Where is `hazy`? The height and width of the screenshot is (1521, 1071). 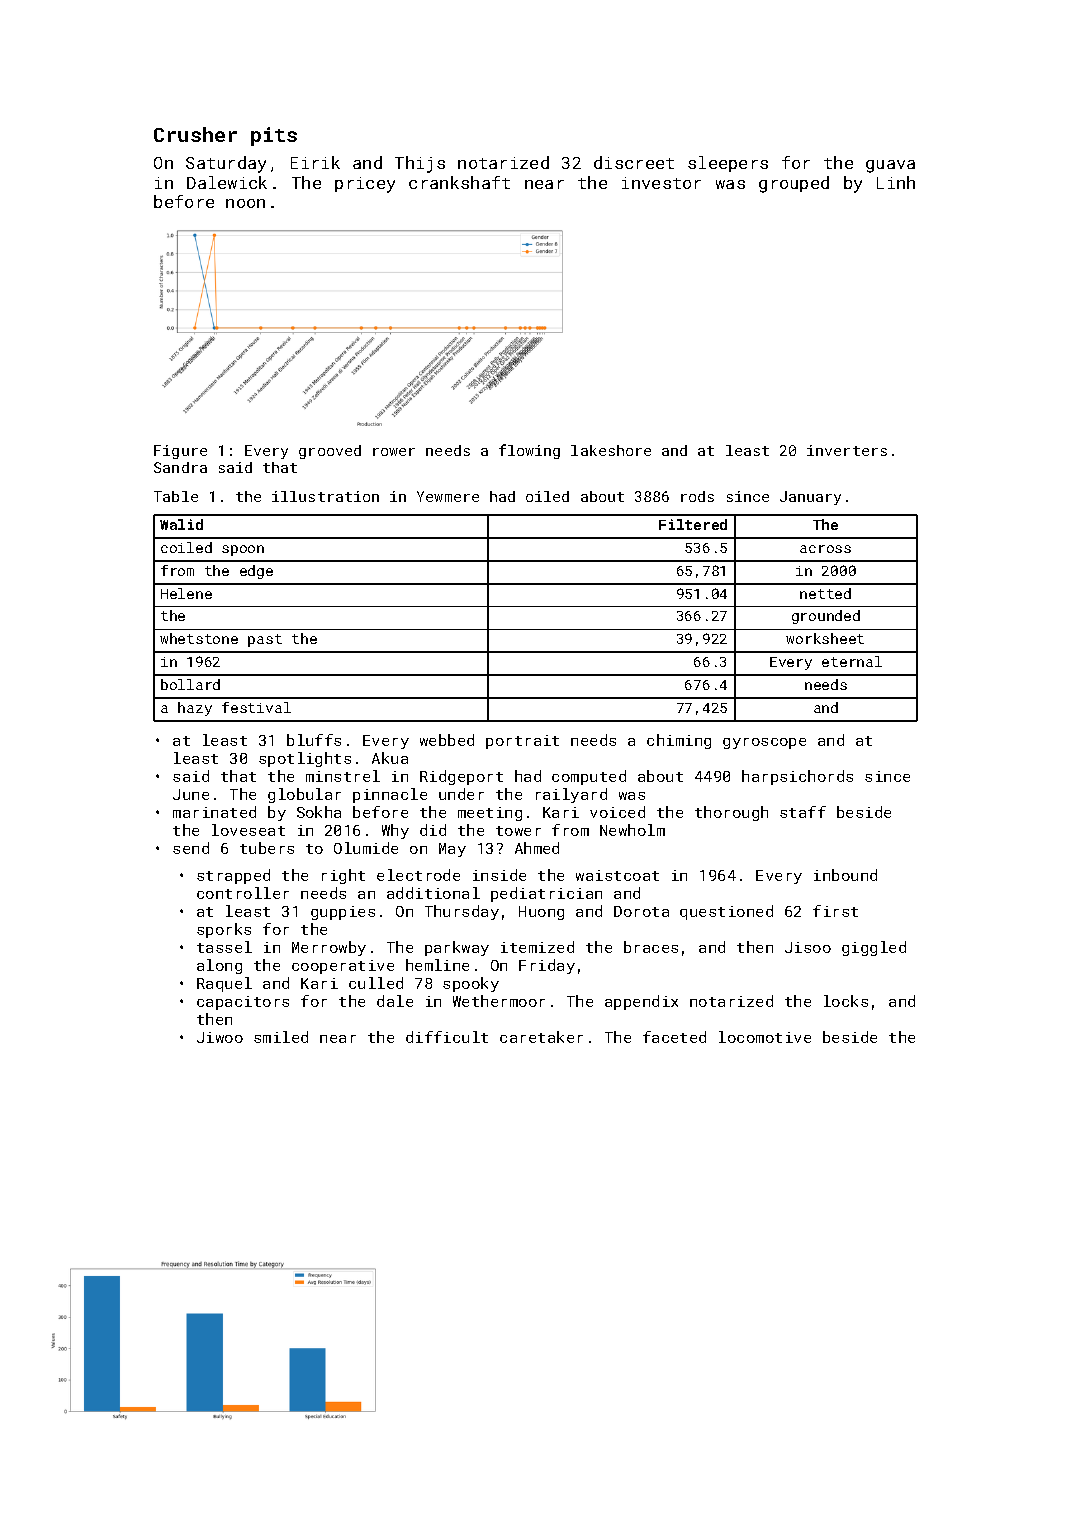
hazy is located at coordinates (195, 709).
